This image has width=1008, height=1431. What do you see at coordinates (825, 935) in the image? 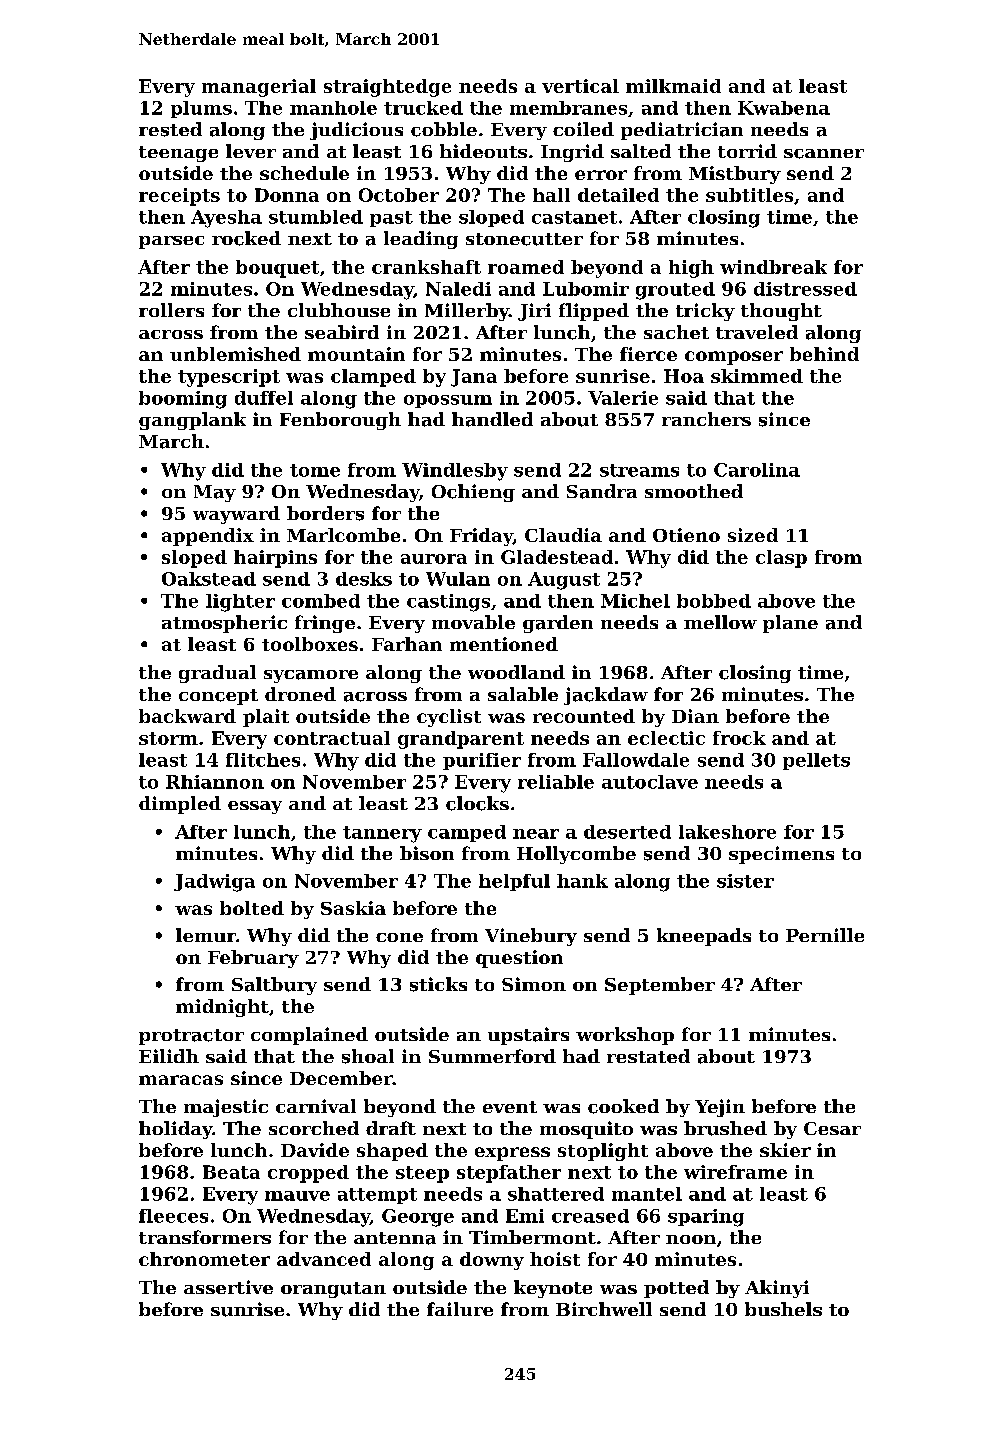
I see `Pernille` at bounding box center [825, 935].
